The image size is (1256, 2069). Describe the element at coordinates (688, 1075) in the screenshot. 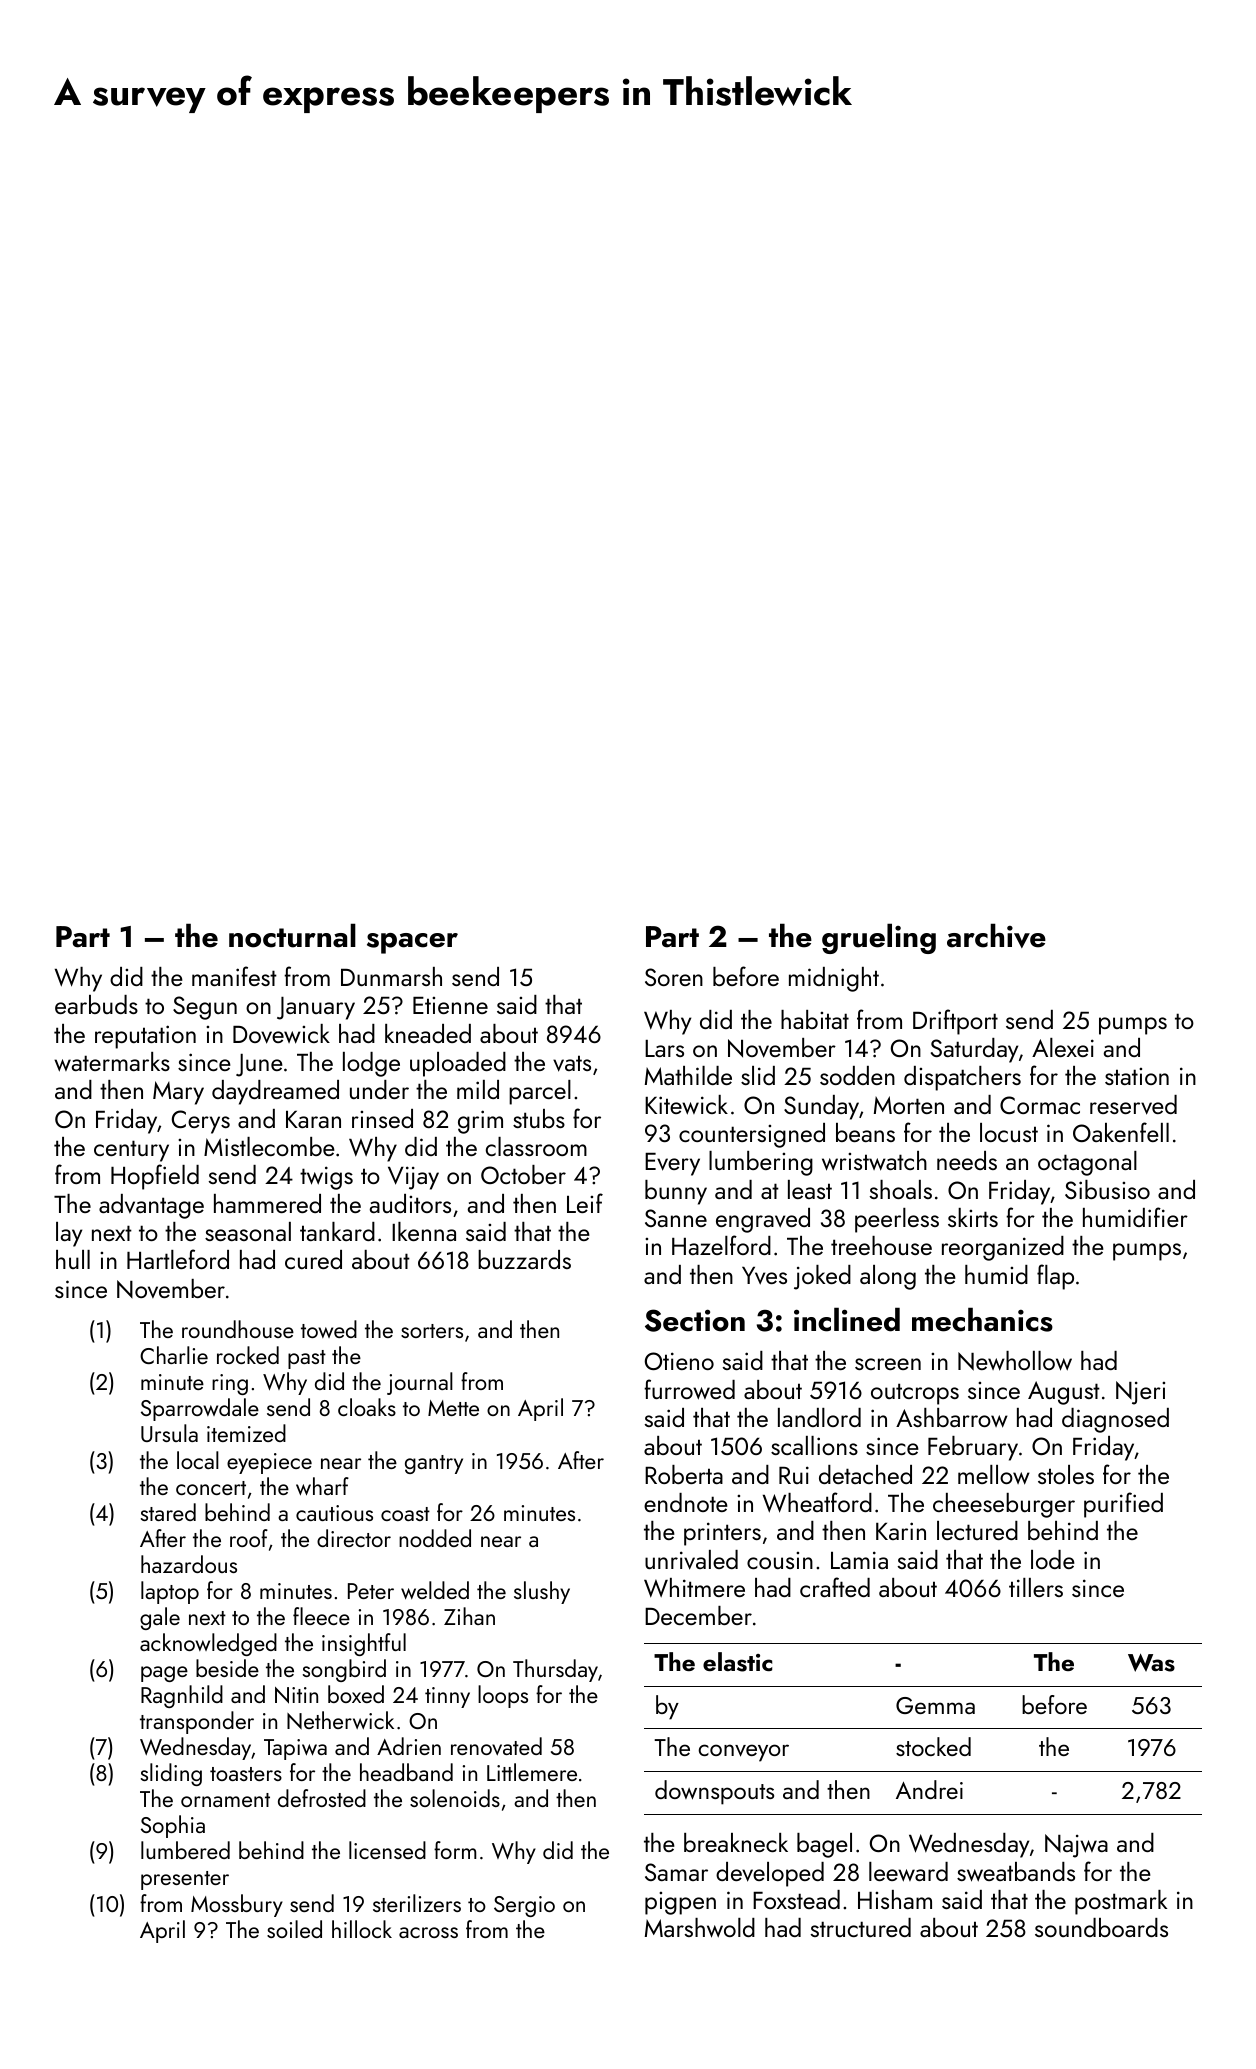

I see `Mathilde` at that location.
